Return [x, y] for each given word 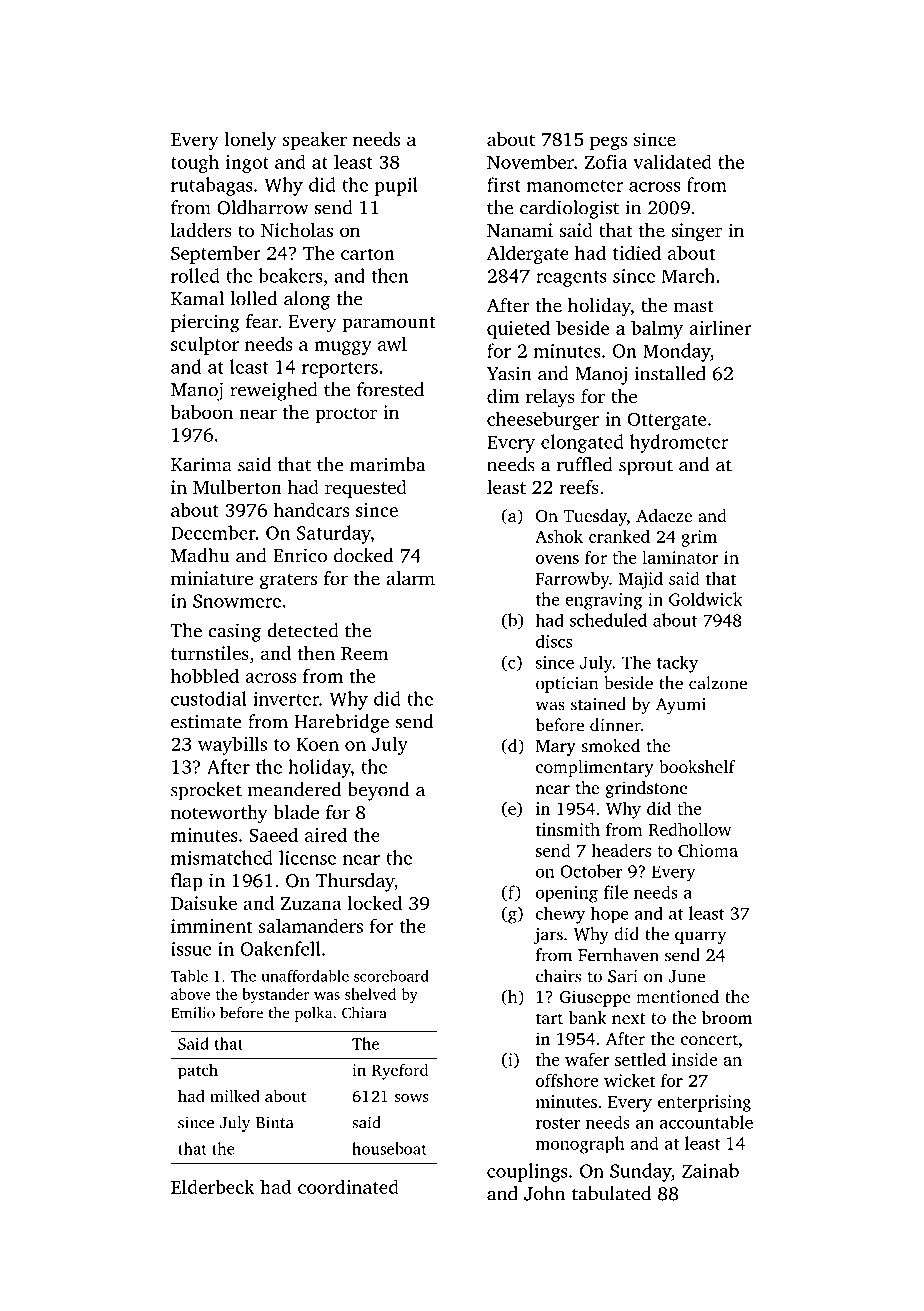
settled [640, 1059]
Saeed [273, 834]
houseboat [389, 1148]
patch [198, 1071]
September [216, 254]
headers [621, 850]
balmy [657, 329]
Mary [556, 748]
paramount [389, 324]
